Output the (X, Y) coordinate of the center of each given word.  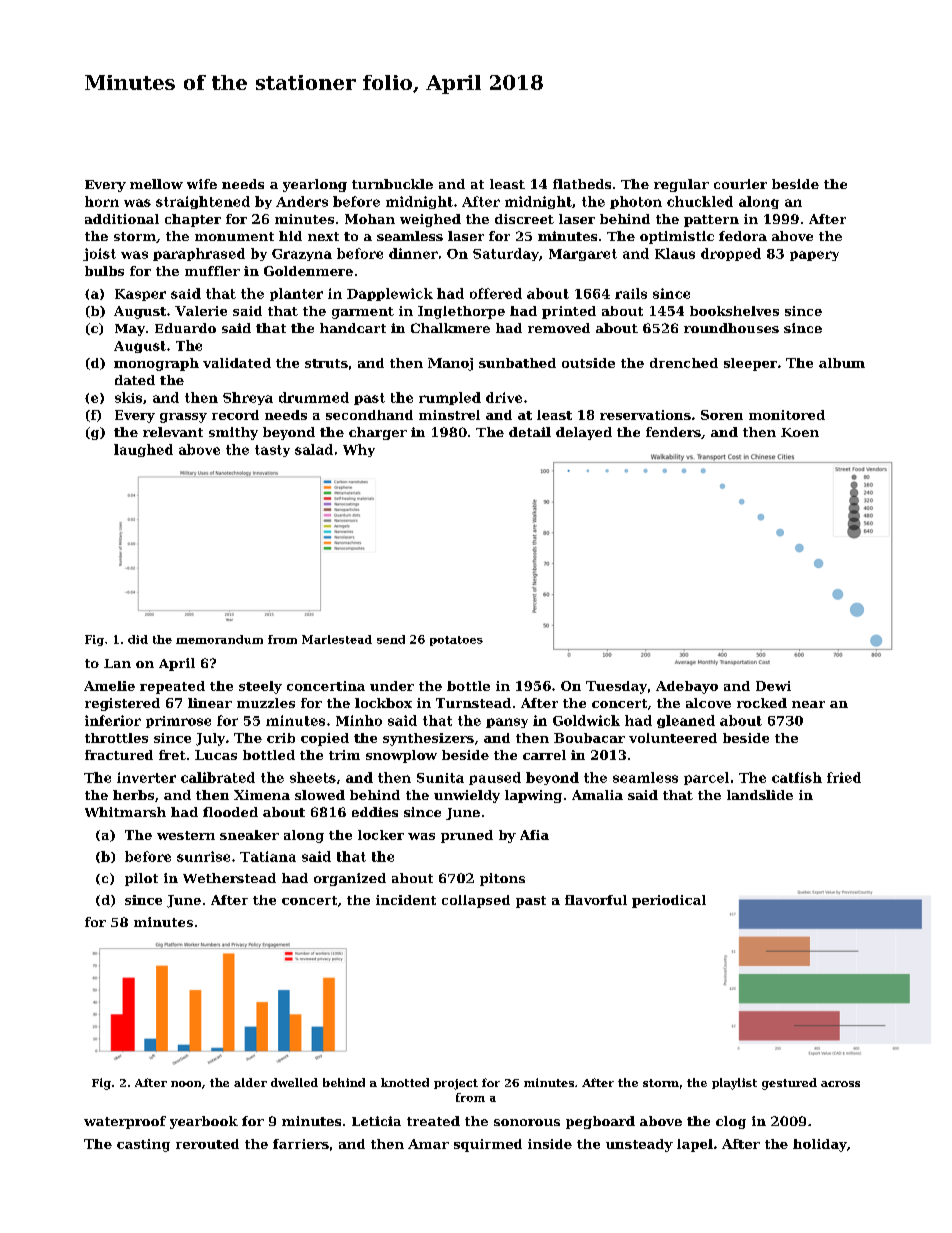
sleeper (750, 364)
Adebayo (687, 687)
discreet (524, 219)
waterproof (125, 1122)
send (391, 639)
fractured (119, 755)
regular (681, 185)
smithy (233, 433)
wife (202, 184)
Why (359, 450)
